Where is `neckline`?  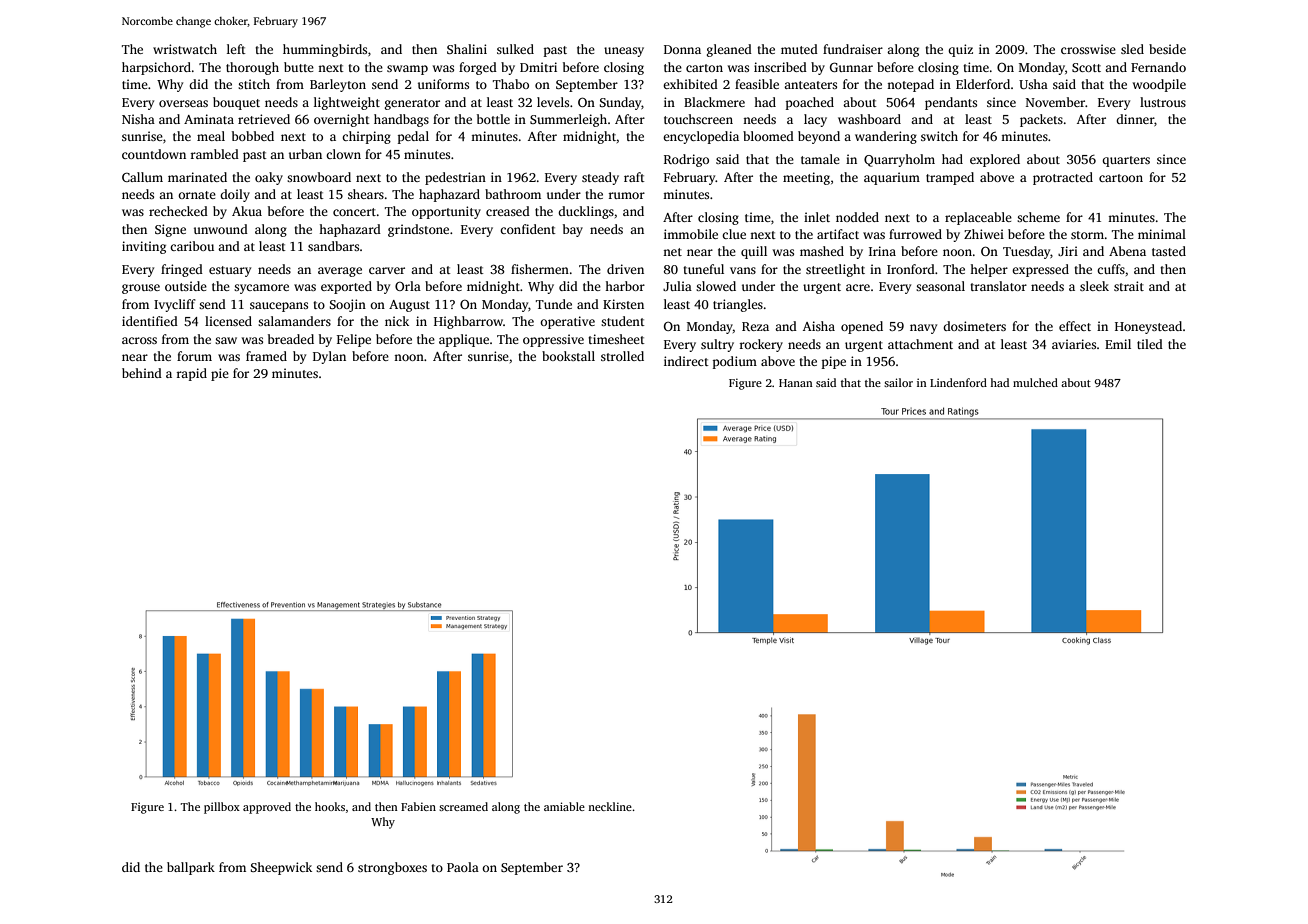 neckline is located at coordinates (610, 806).
